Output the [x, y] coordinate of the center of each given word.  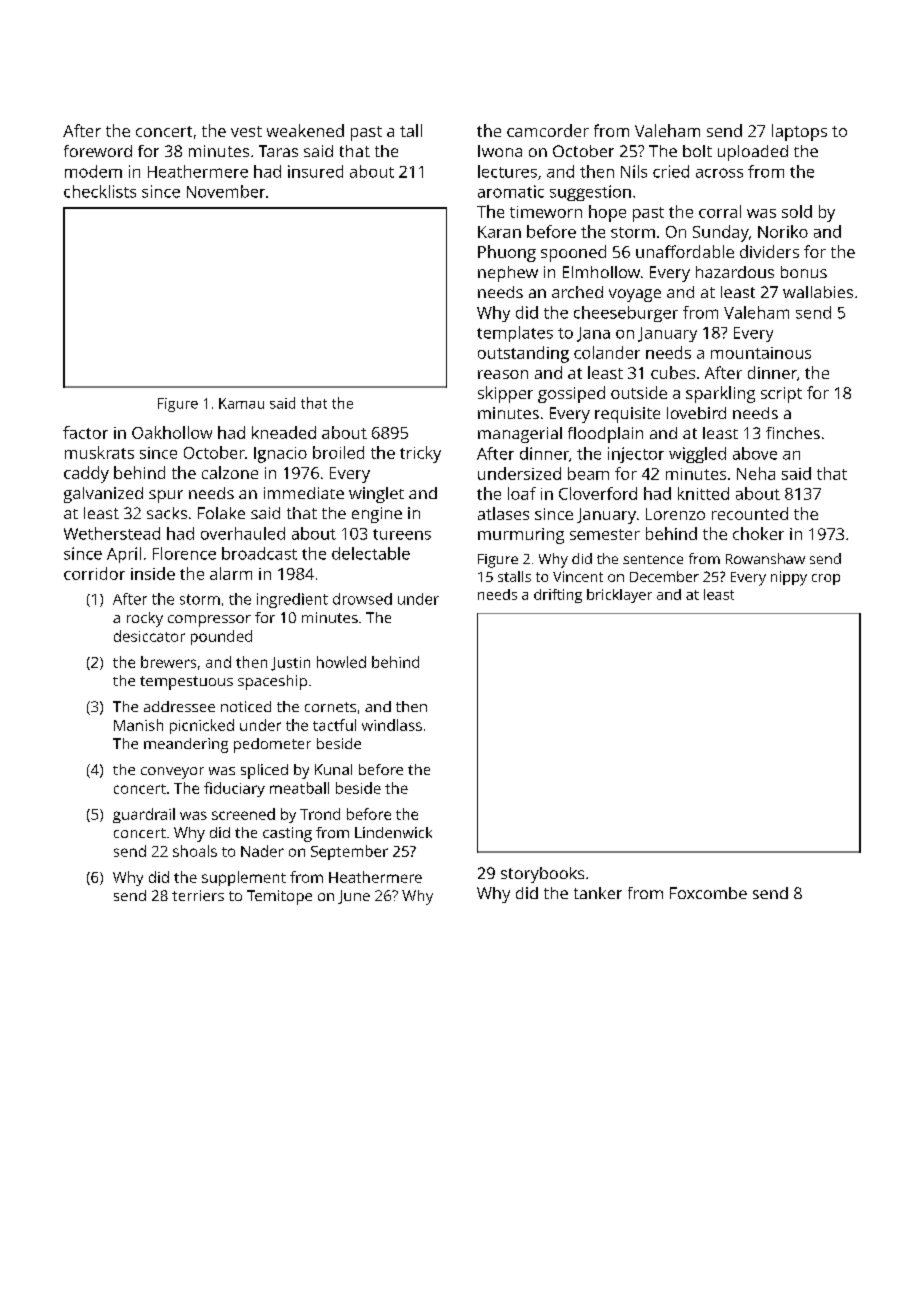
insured [315, 171]
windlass [392, 725]
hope [607, 213]
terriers [198, 895]
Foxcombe [708, 893]
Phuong [507, 253]
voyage [635, 295]
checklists [100, 191]
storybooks [542, 875]
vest [246, 131]
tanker [598, 893]
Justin [290, 664]
